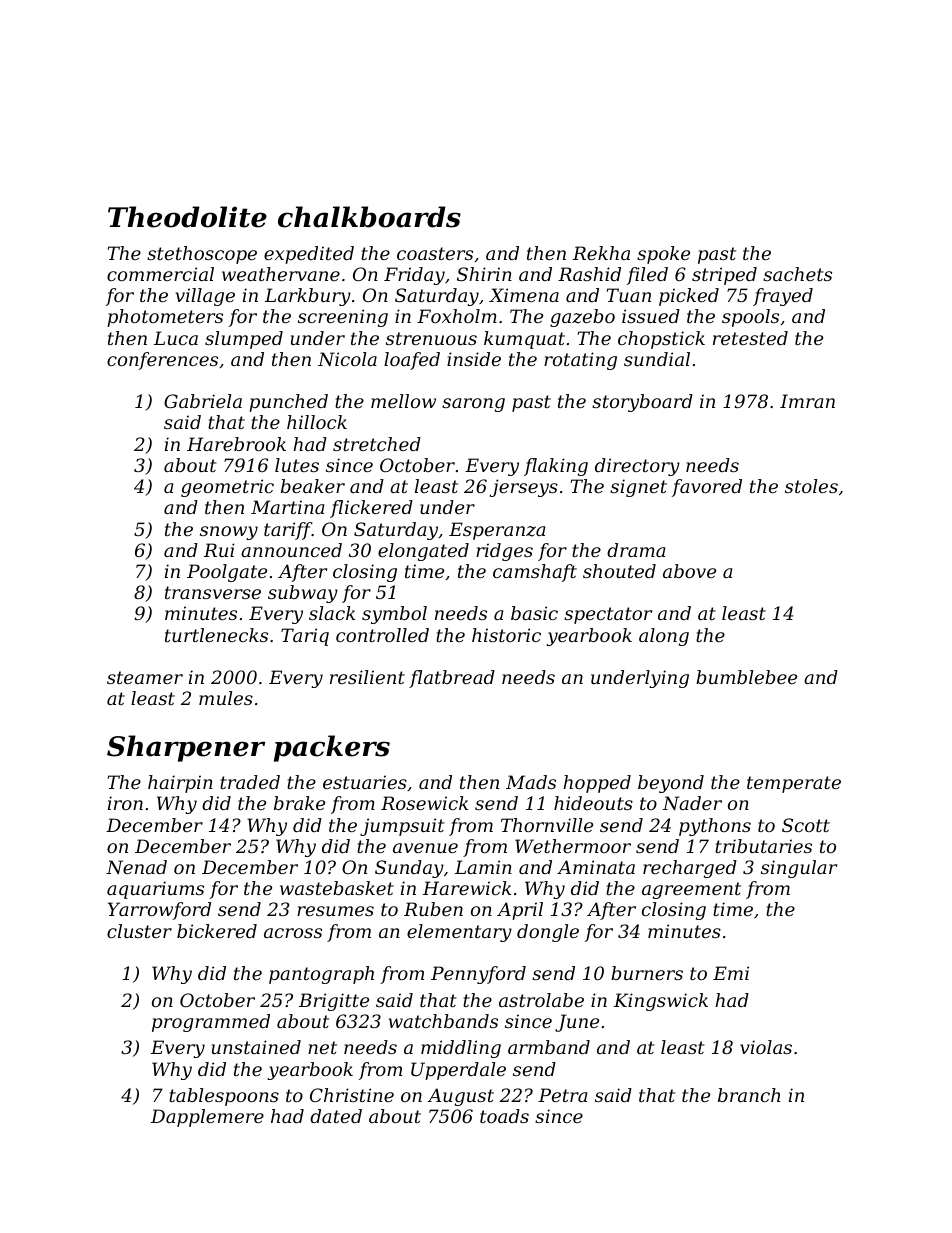 Image resolution: width=952 pixels, height=1233 pixels. Describe the element at coordinates (689, 297) in the screenshot. I see `picked` at that location.
